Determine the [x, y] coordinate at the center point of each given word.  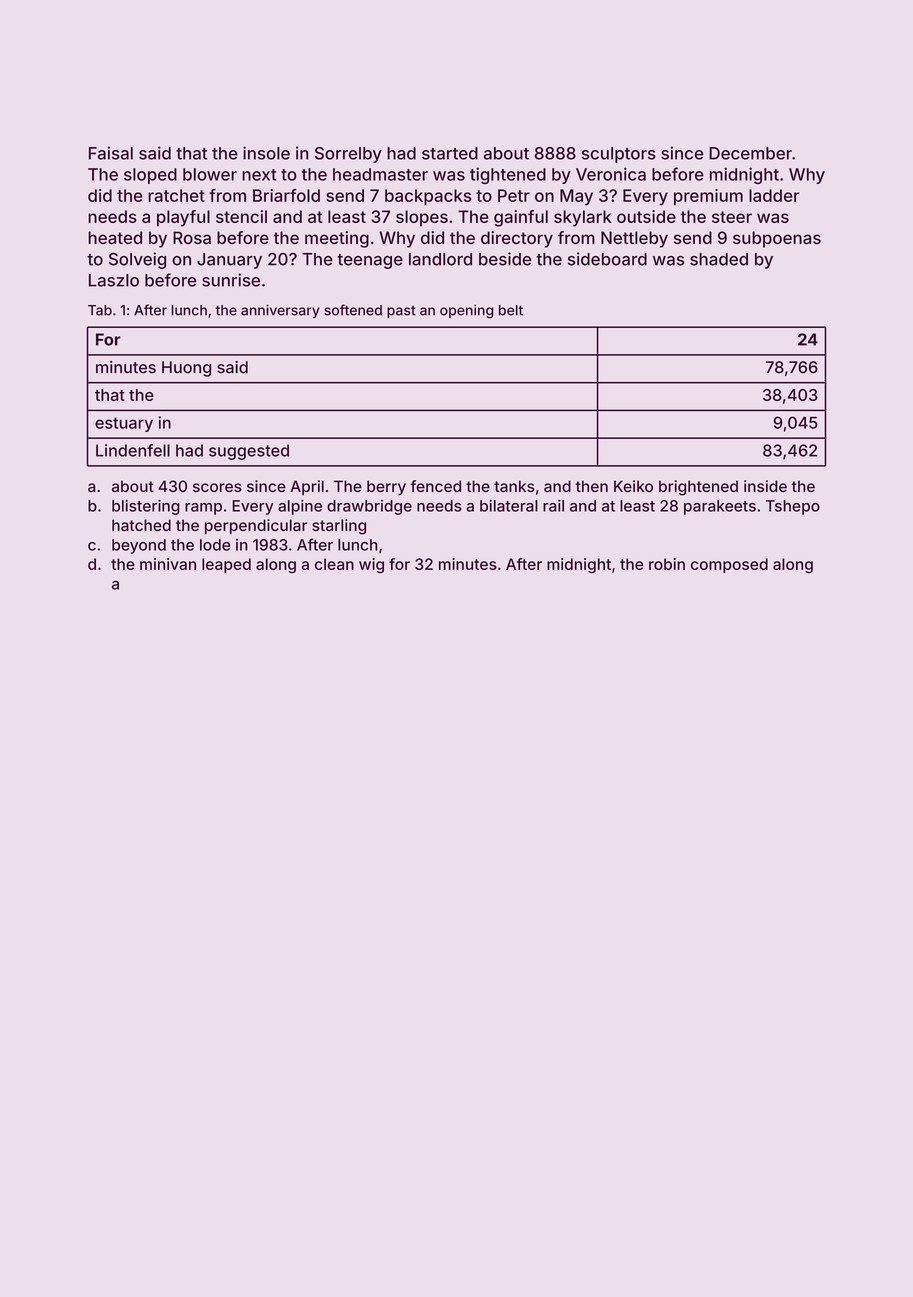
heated [115, 237]
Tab [100, 310]
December [750, 153]
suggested [249, 452]
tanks [514, 486]
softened [353, 310]
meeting [337, 239]
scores [217, 487]
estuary [124, 424]
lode [215, 545]
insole [266, 153]
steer [732, 217]
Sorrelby [348, 155]
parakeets [720, 507]
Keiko [633, 486]
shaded [719, 259]
